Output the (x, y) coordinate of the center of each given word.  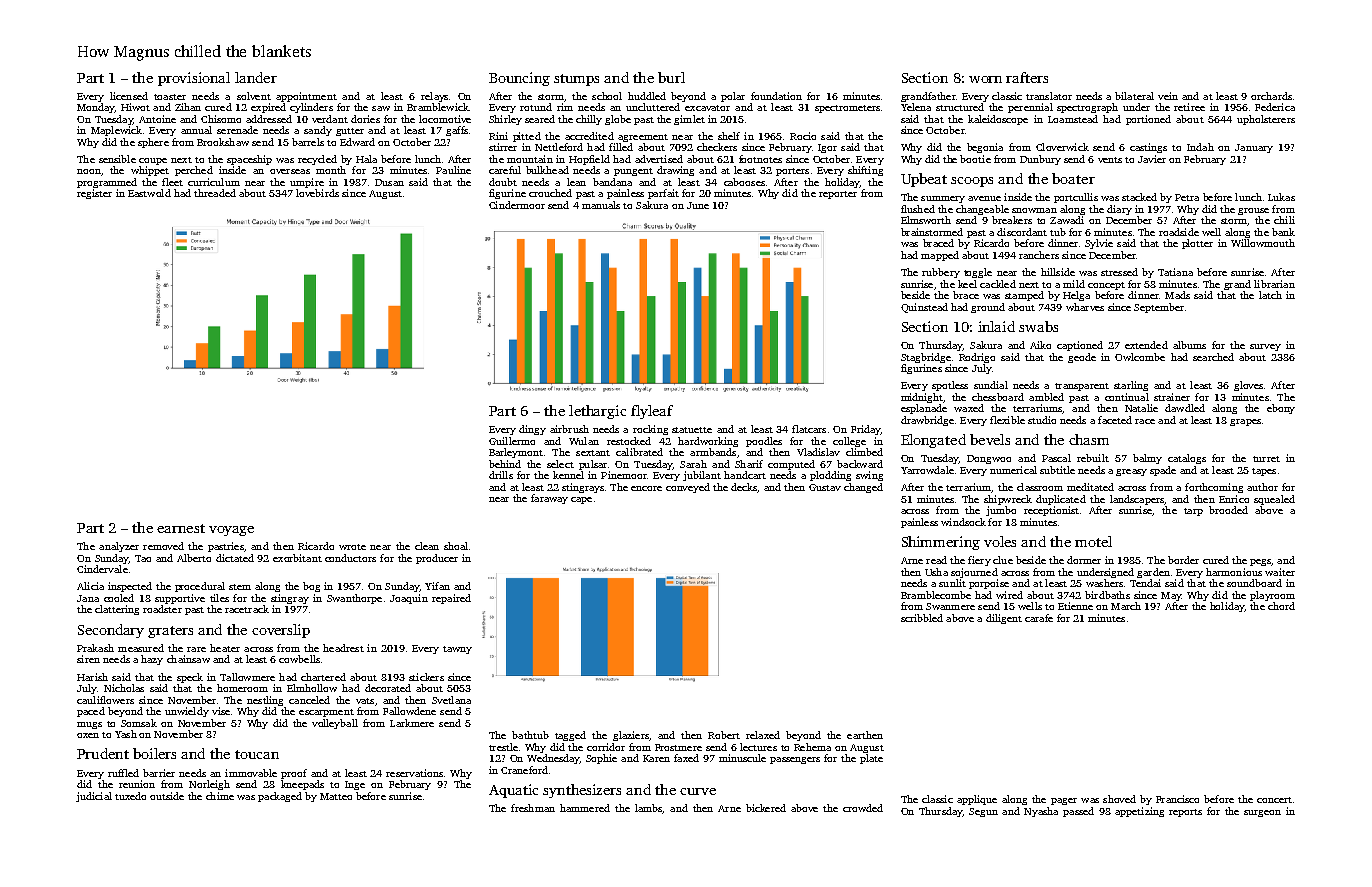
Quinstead (924, 308)
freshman (533, 808)
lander (256, 77)
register (94, 194)
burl (671, 77)
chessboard (998, 397)
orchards (1271, 96)
